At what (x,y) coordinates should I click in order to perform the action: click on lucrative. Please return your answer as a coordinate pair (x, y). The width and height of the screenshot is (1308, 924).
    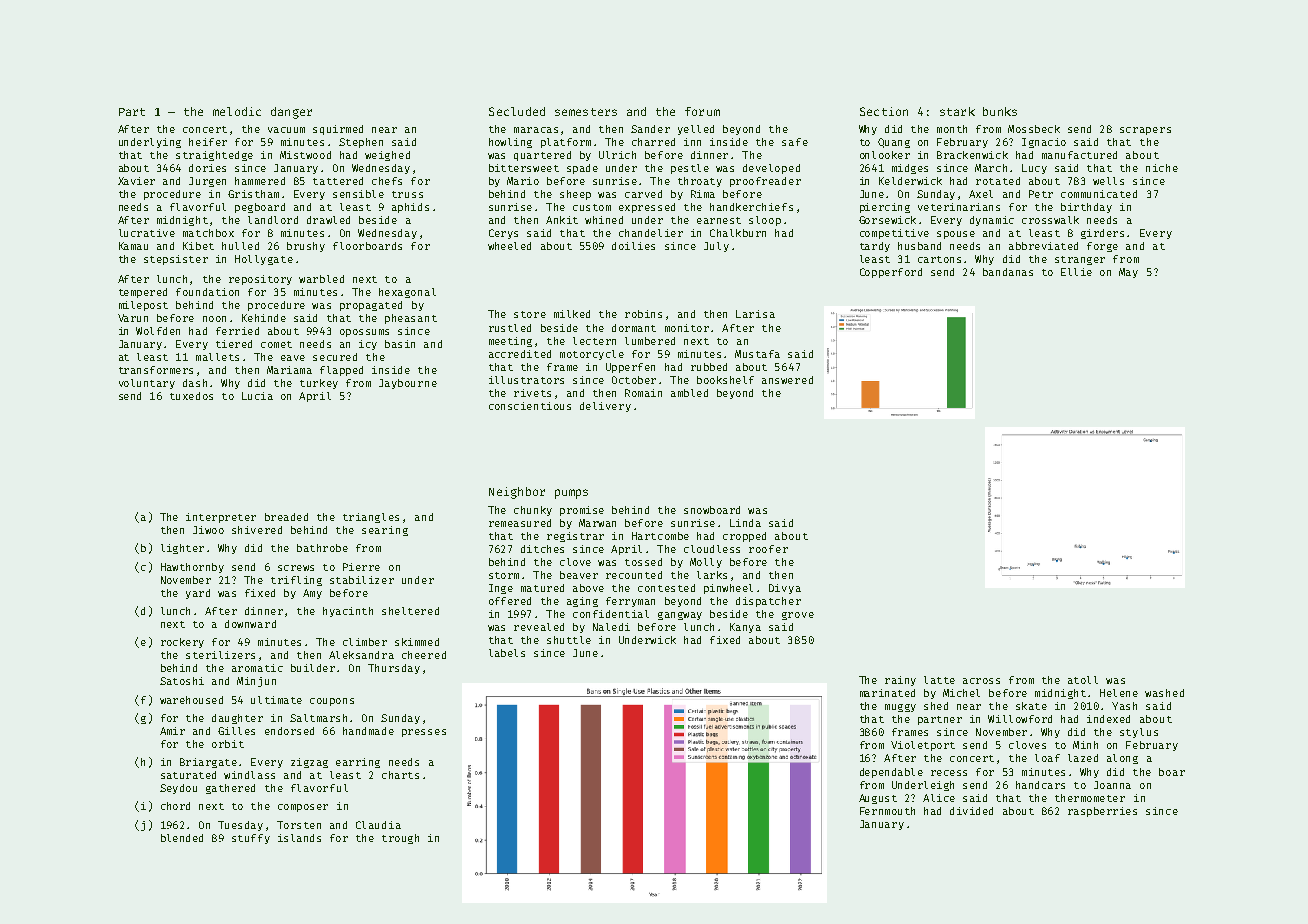
    Looking at the image, I should click on (147, 233).
